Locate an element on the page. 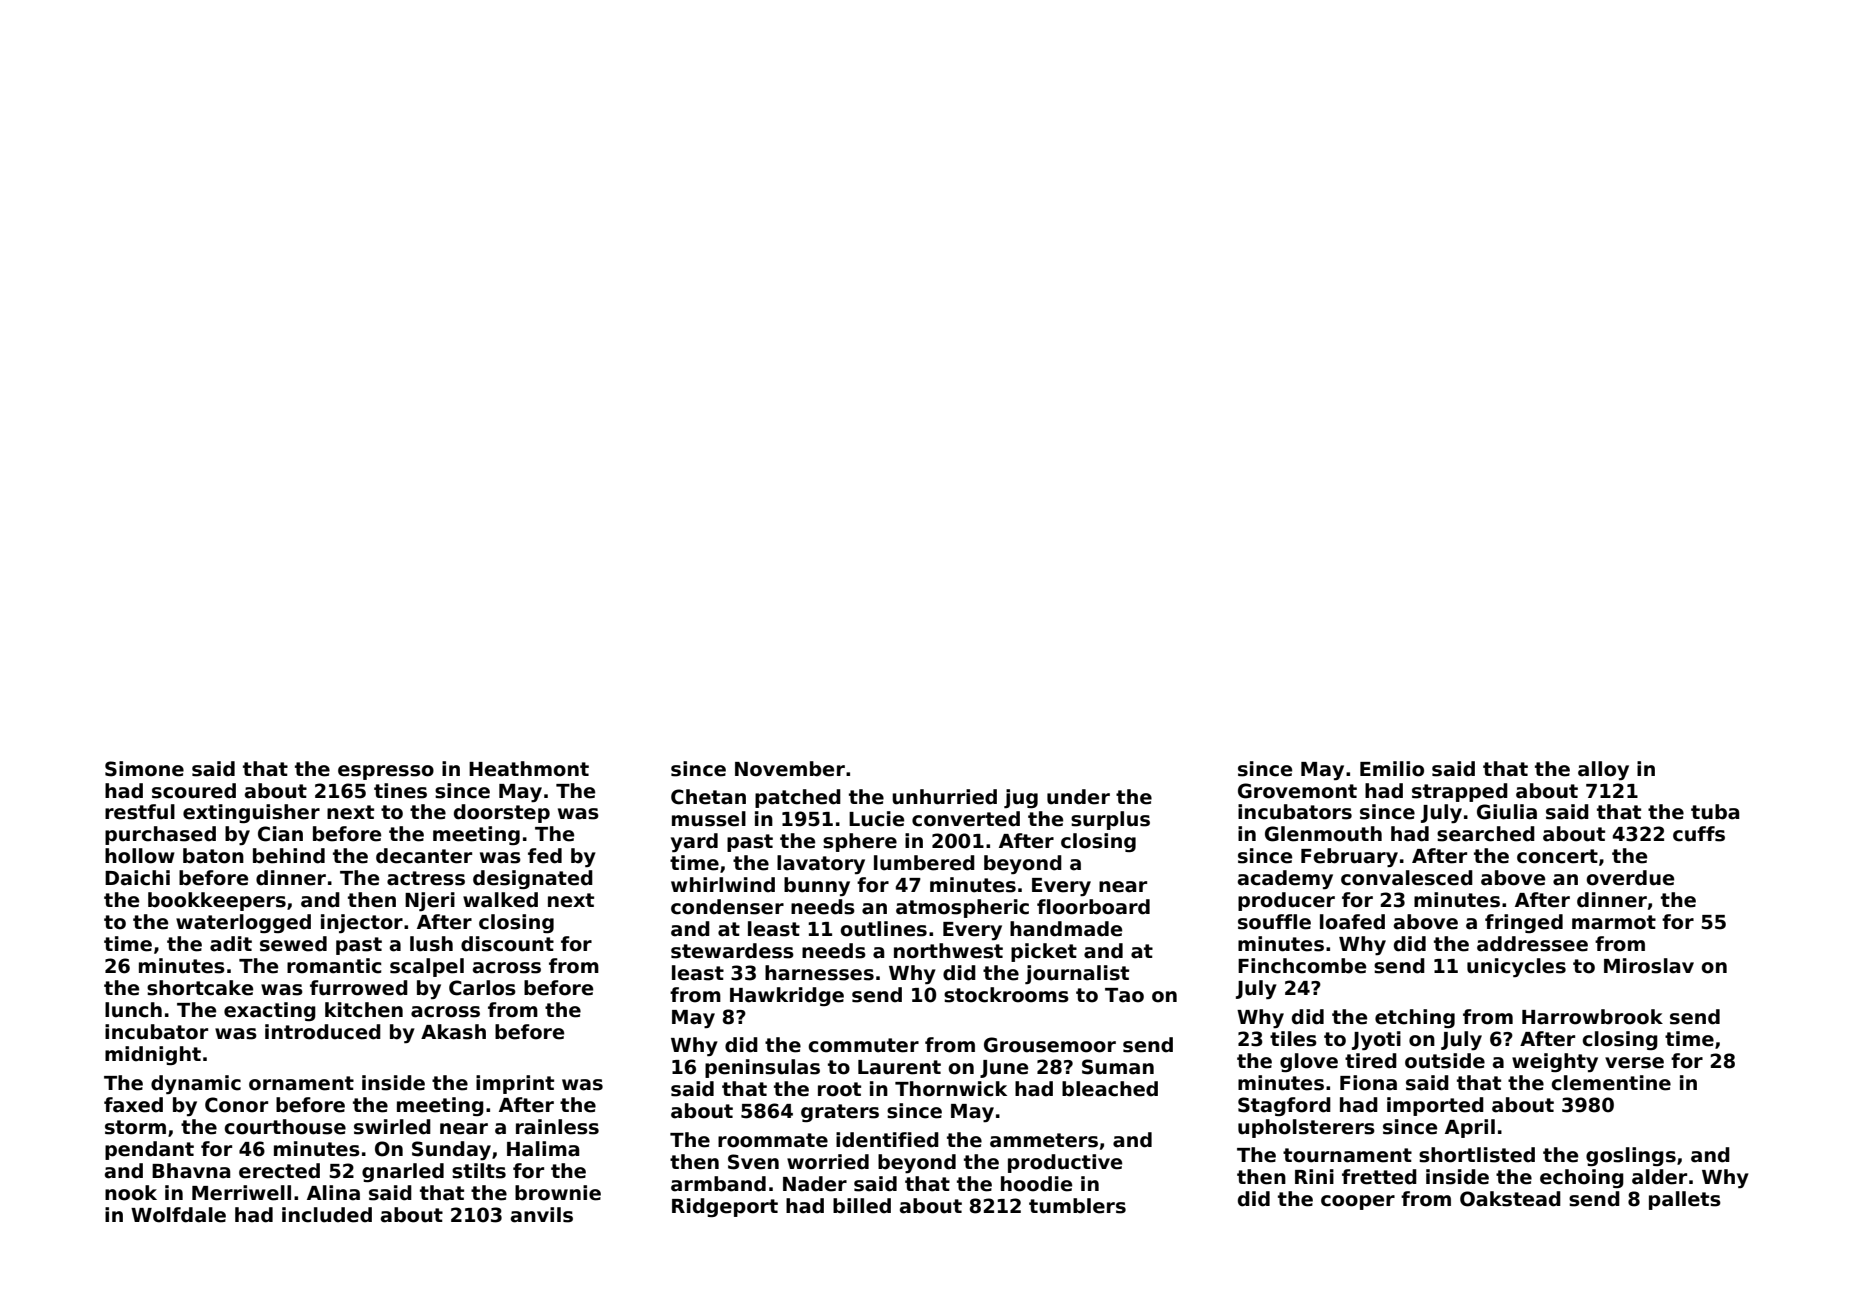  verse is located at coordinates (1634, 1063).
